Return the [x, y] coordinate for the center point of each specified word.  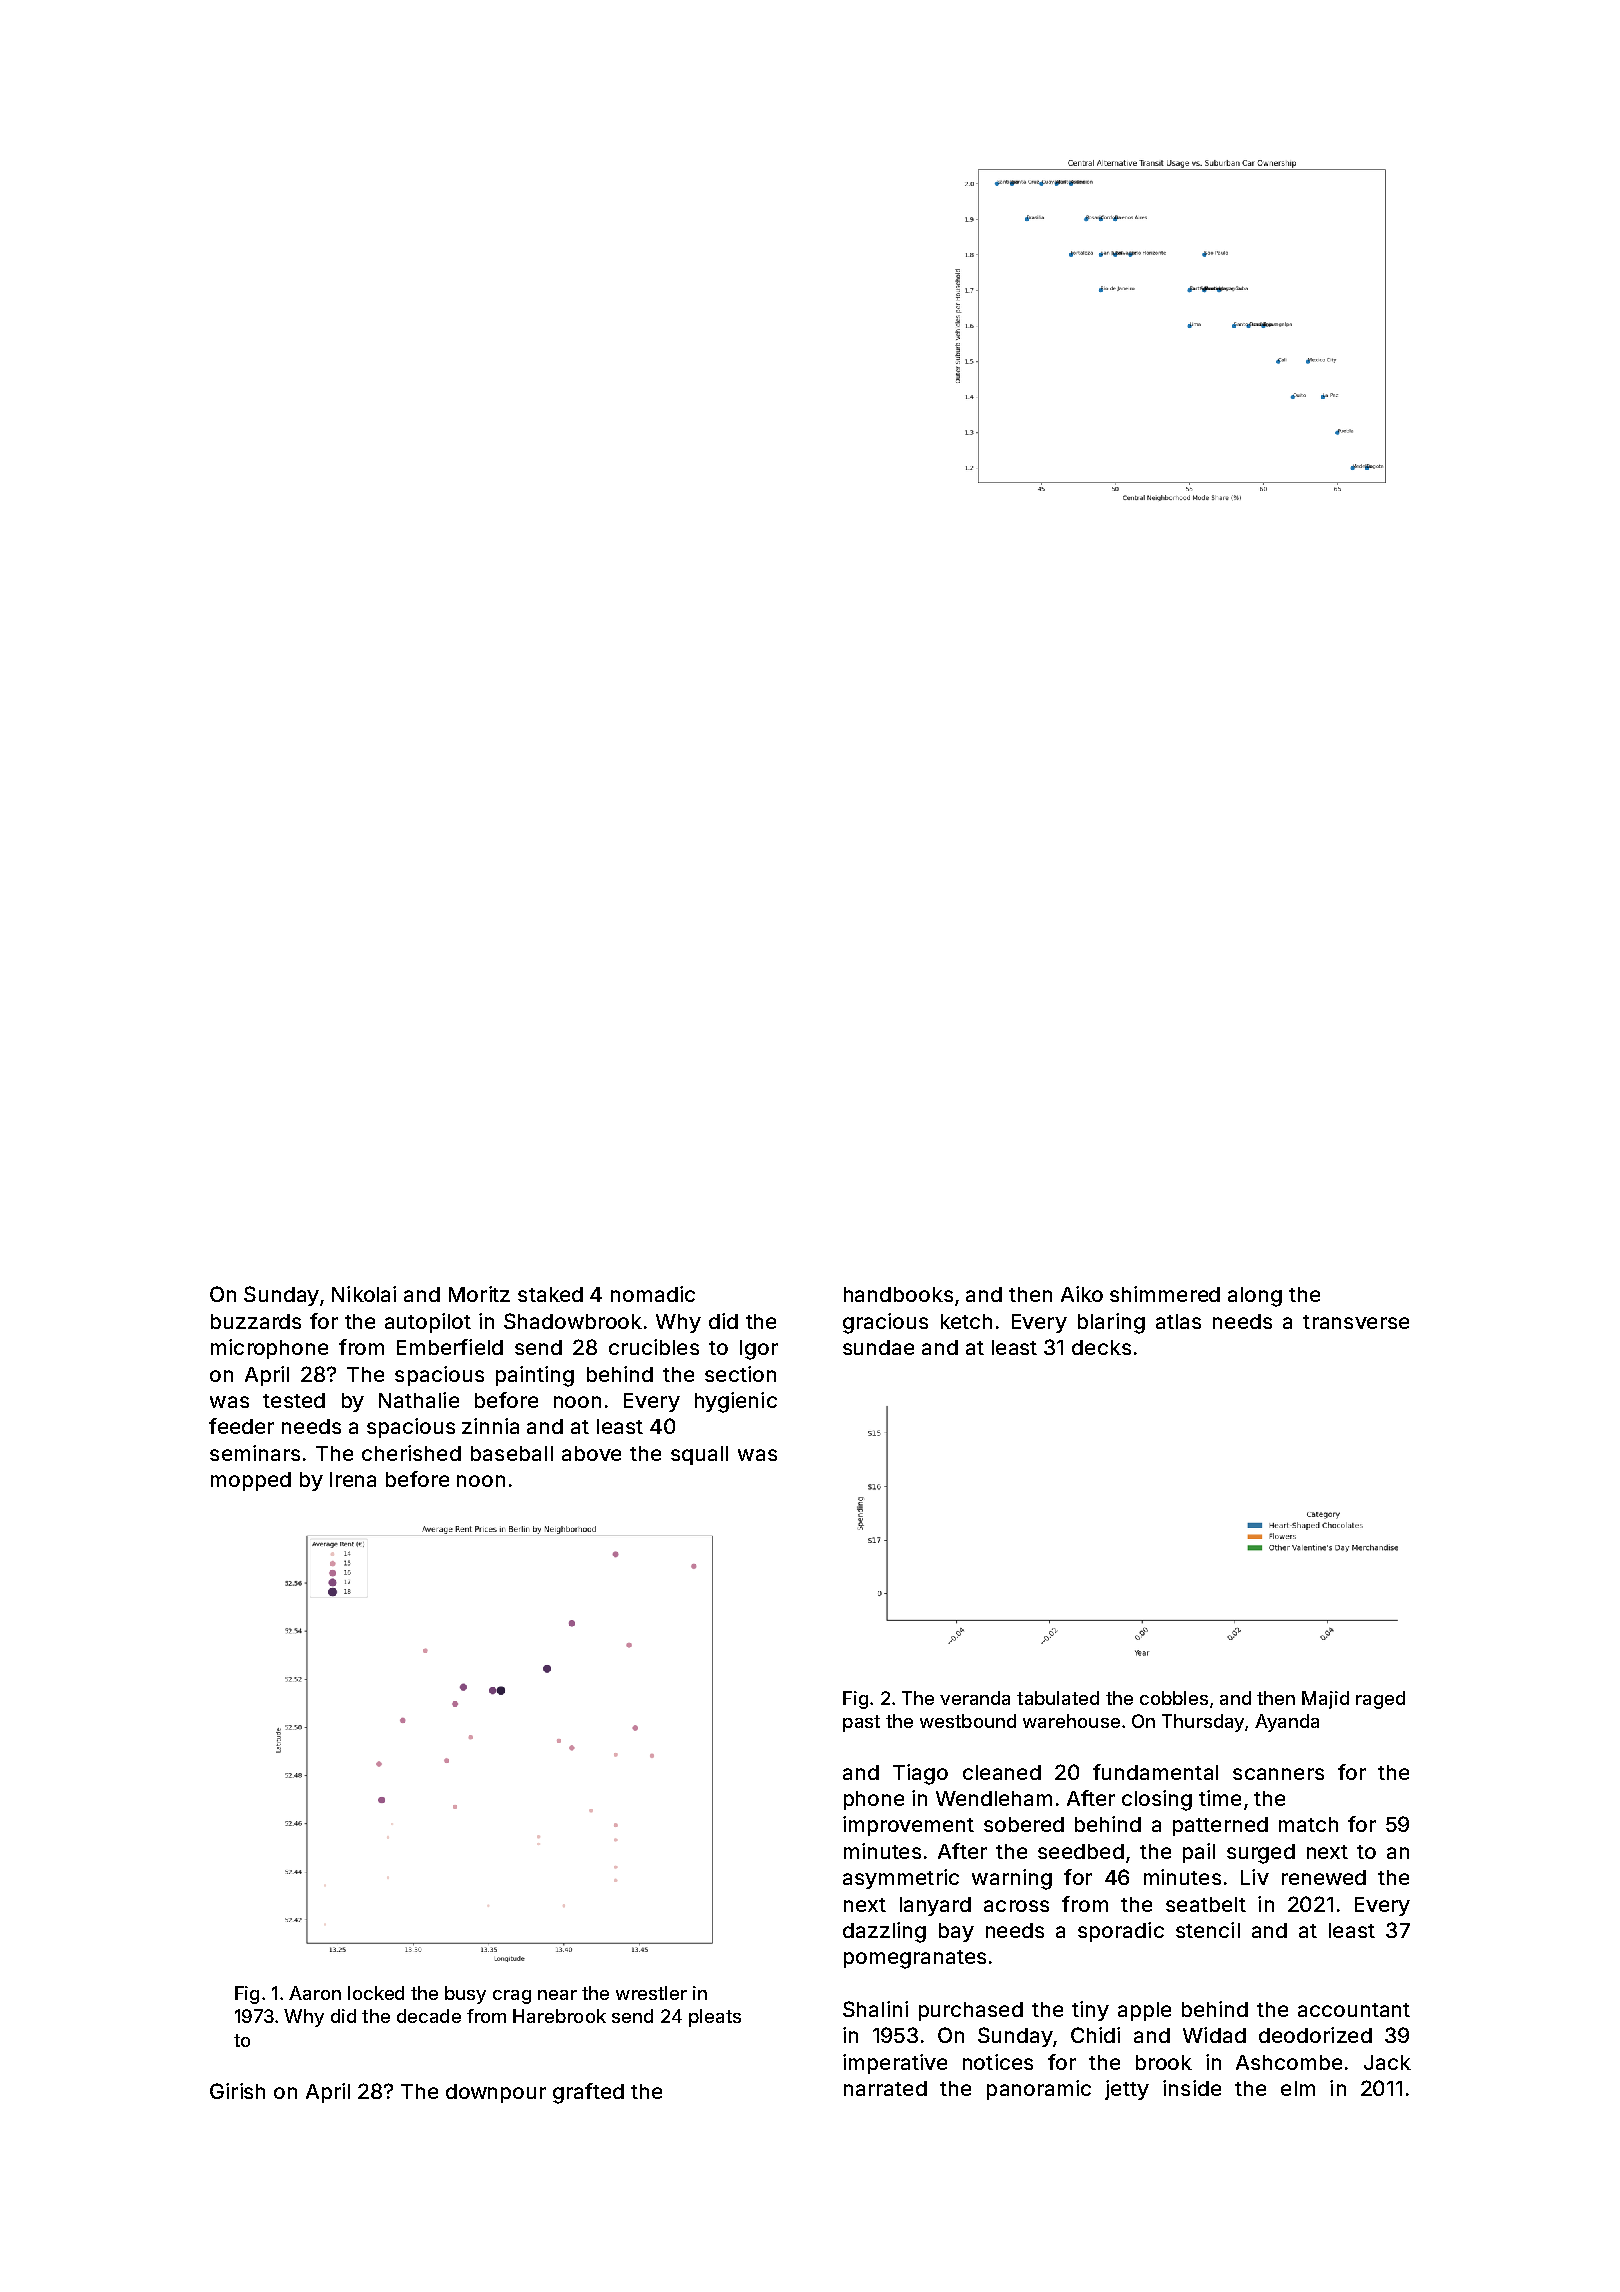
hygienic [736, 1402]
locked [376, 1993]
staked [550, 1294]
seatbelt [1206, 1904]
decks [1101, 1347]
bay [956, 1932]
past [861, 1723]
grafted [588, 2093]
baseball [512, 1453]
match [1308, 1824]
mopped [251, 1481]
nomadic [653, 1294]
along [1255, 1297]
